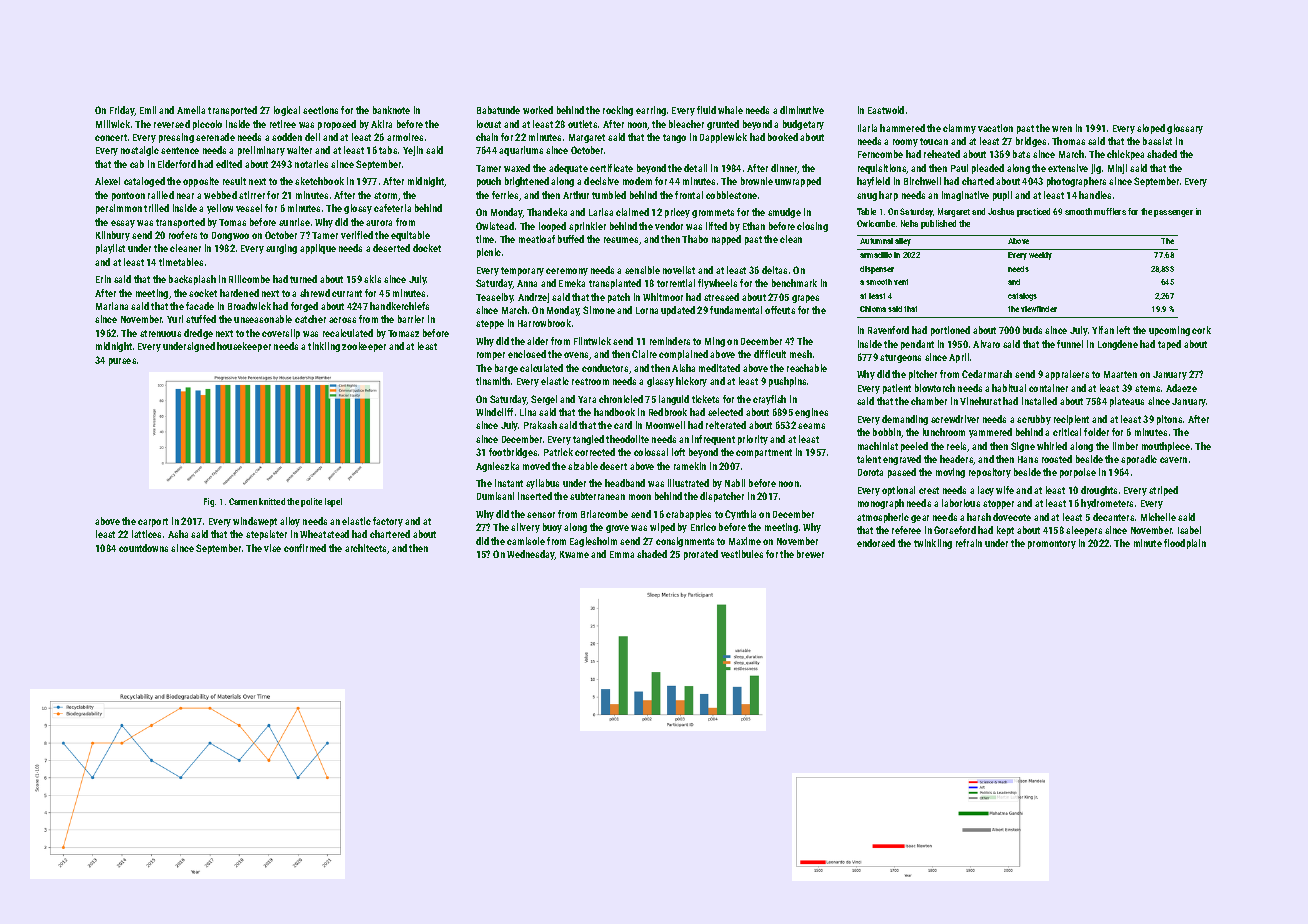 This screenshot has width=1308, height=924. I want to click on Carmen, so click(243, 501).
